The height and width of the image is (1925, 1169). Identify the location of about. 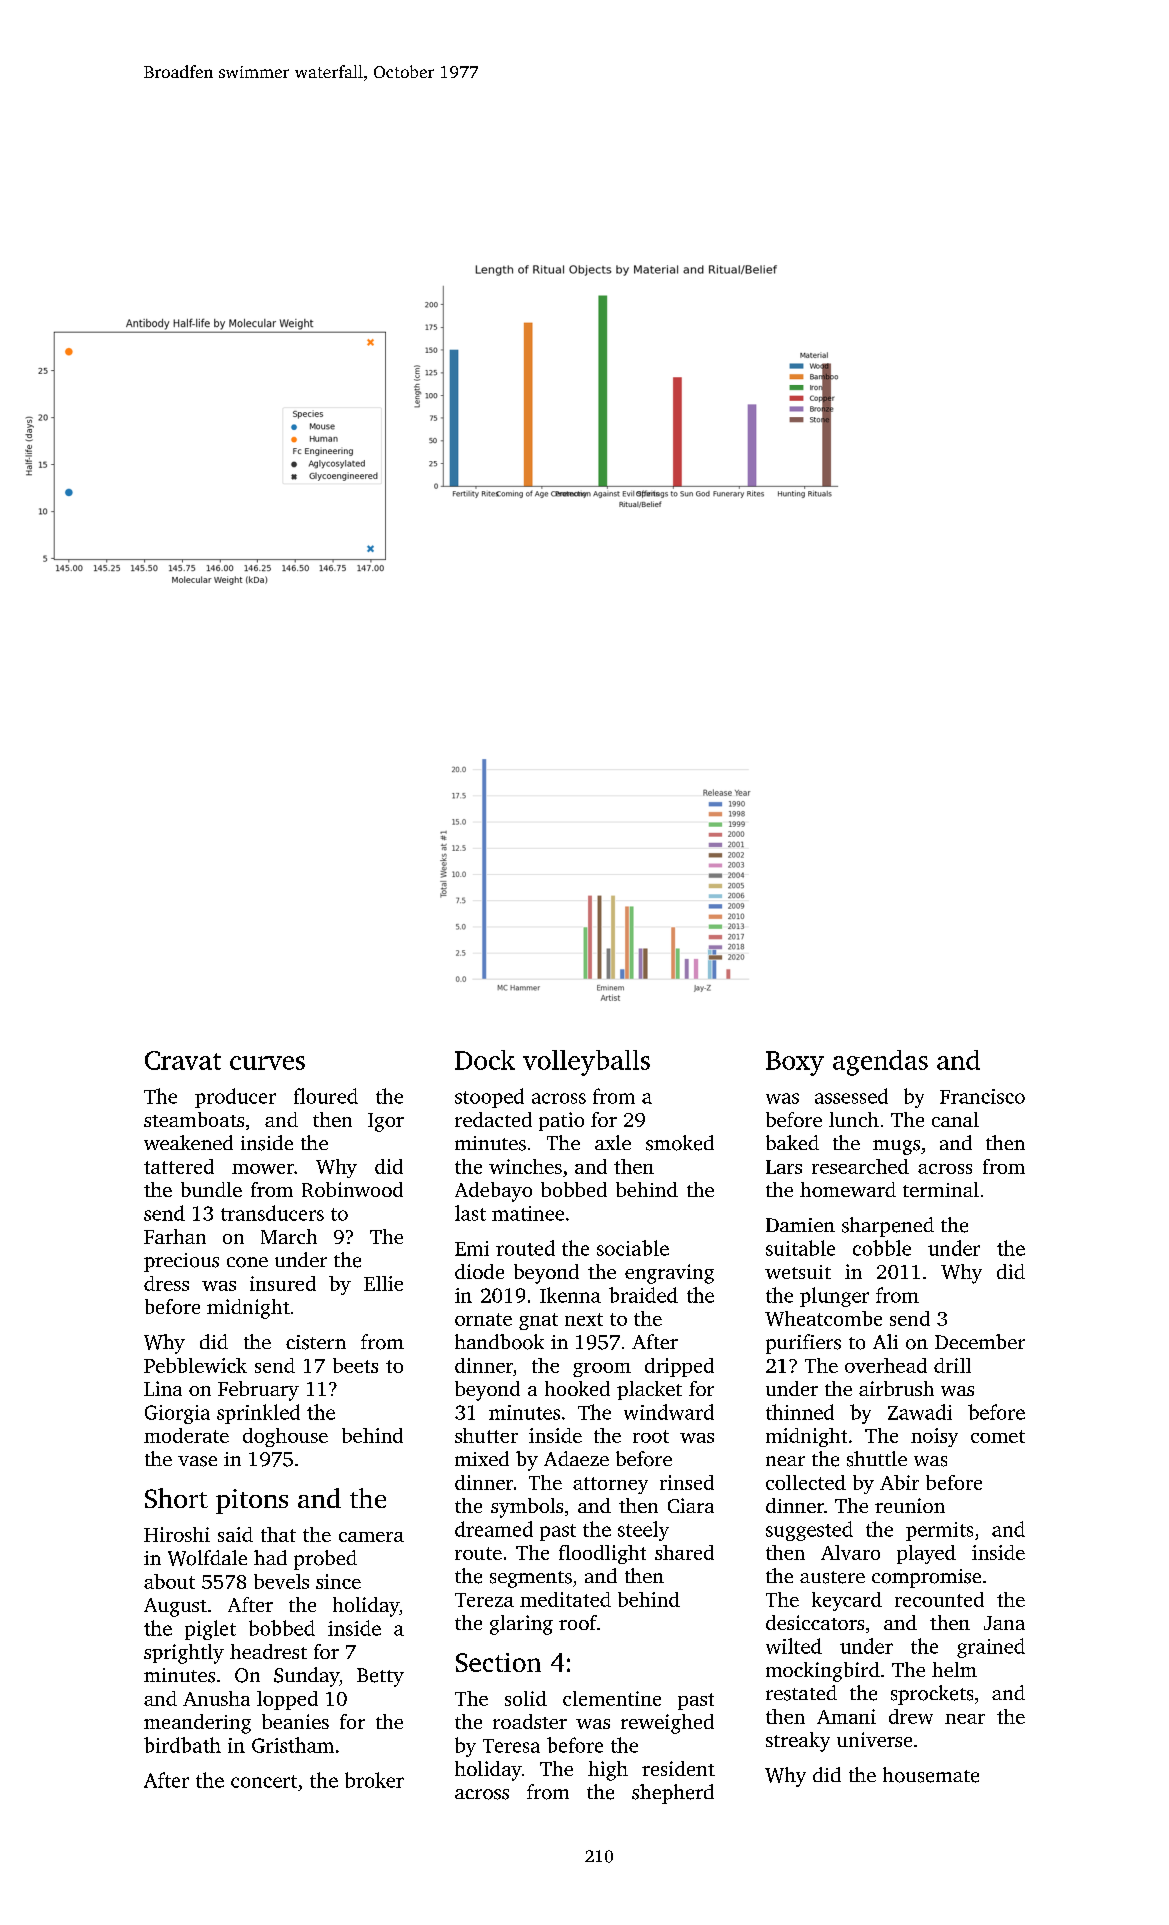
(169, 1581).
